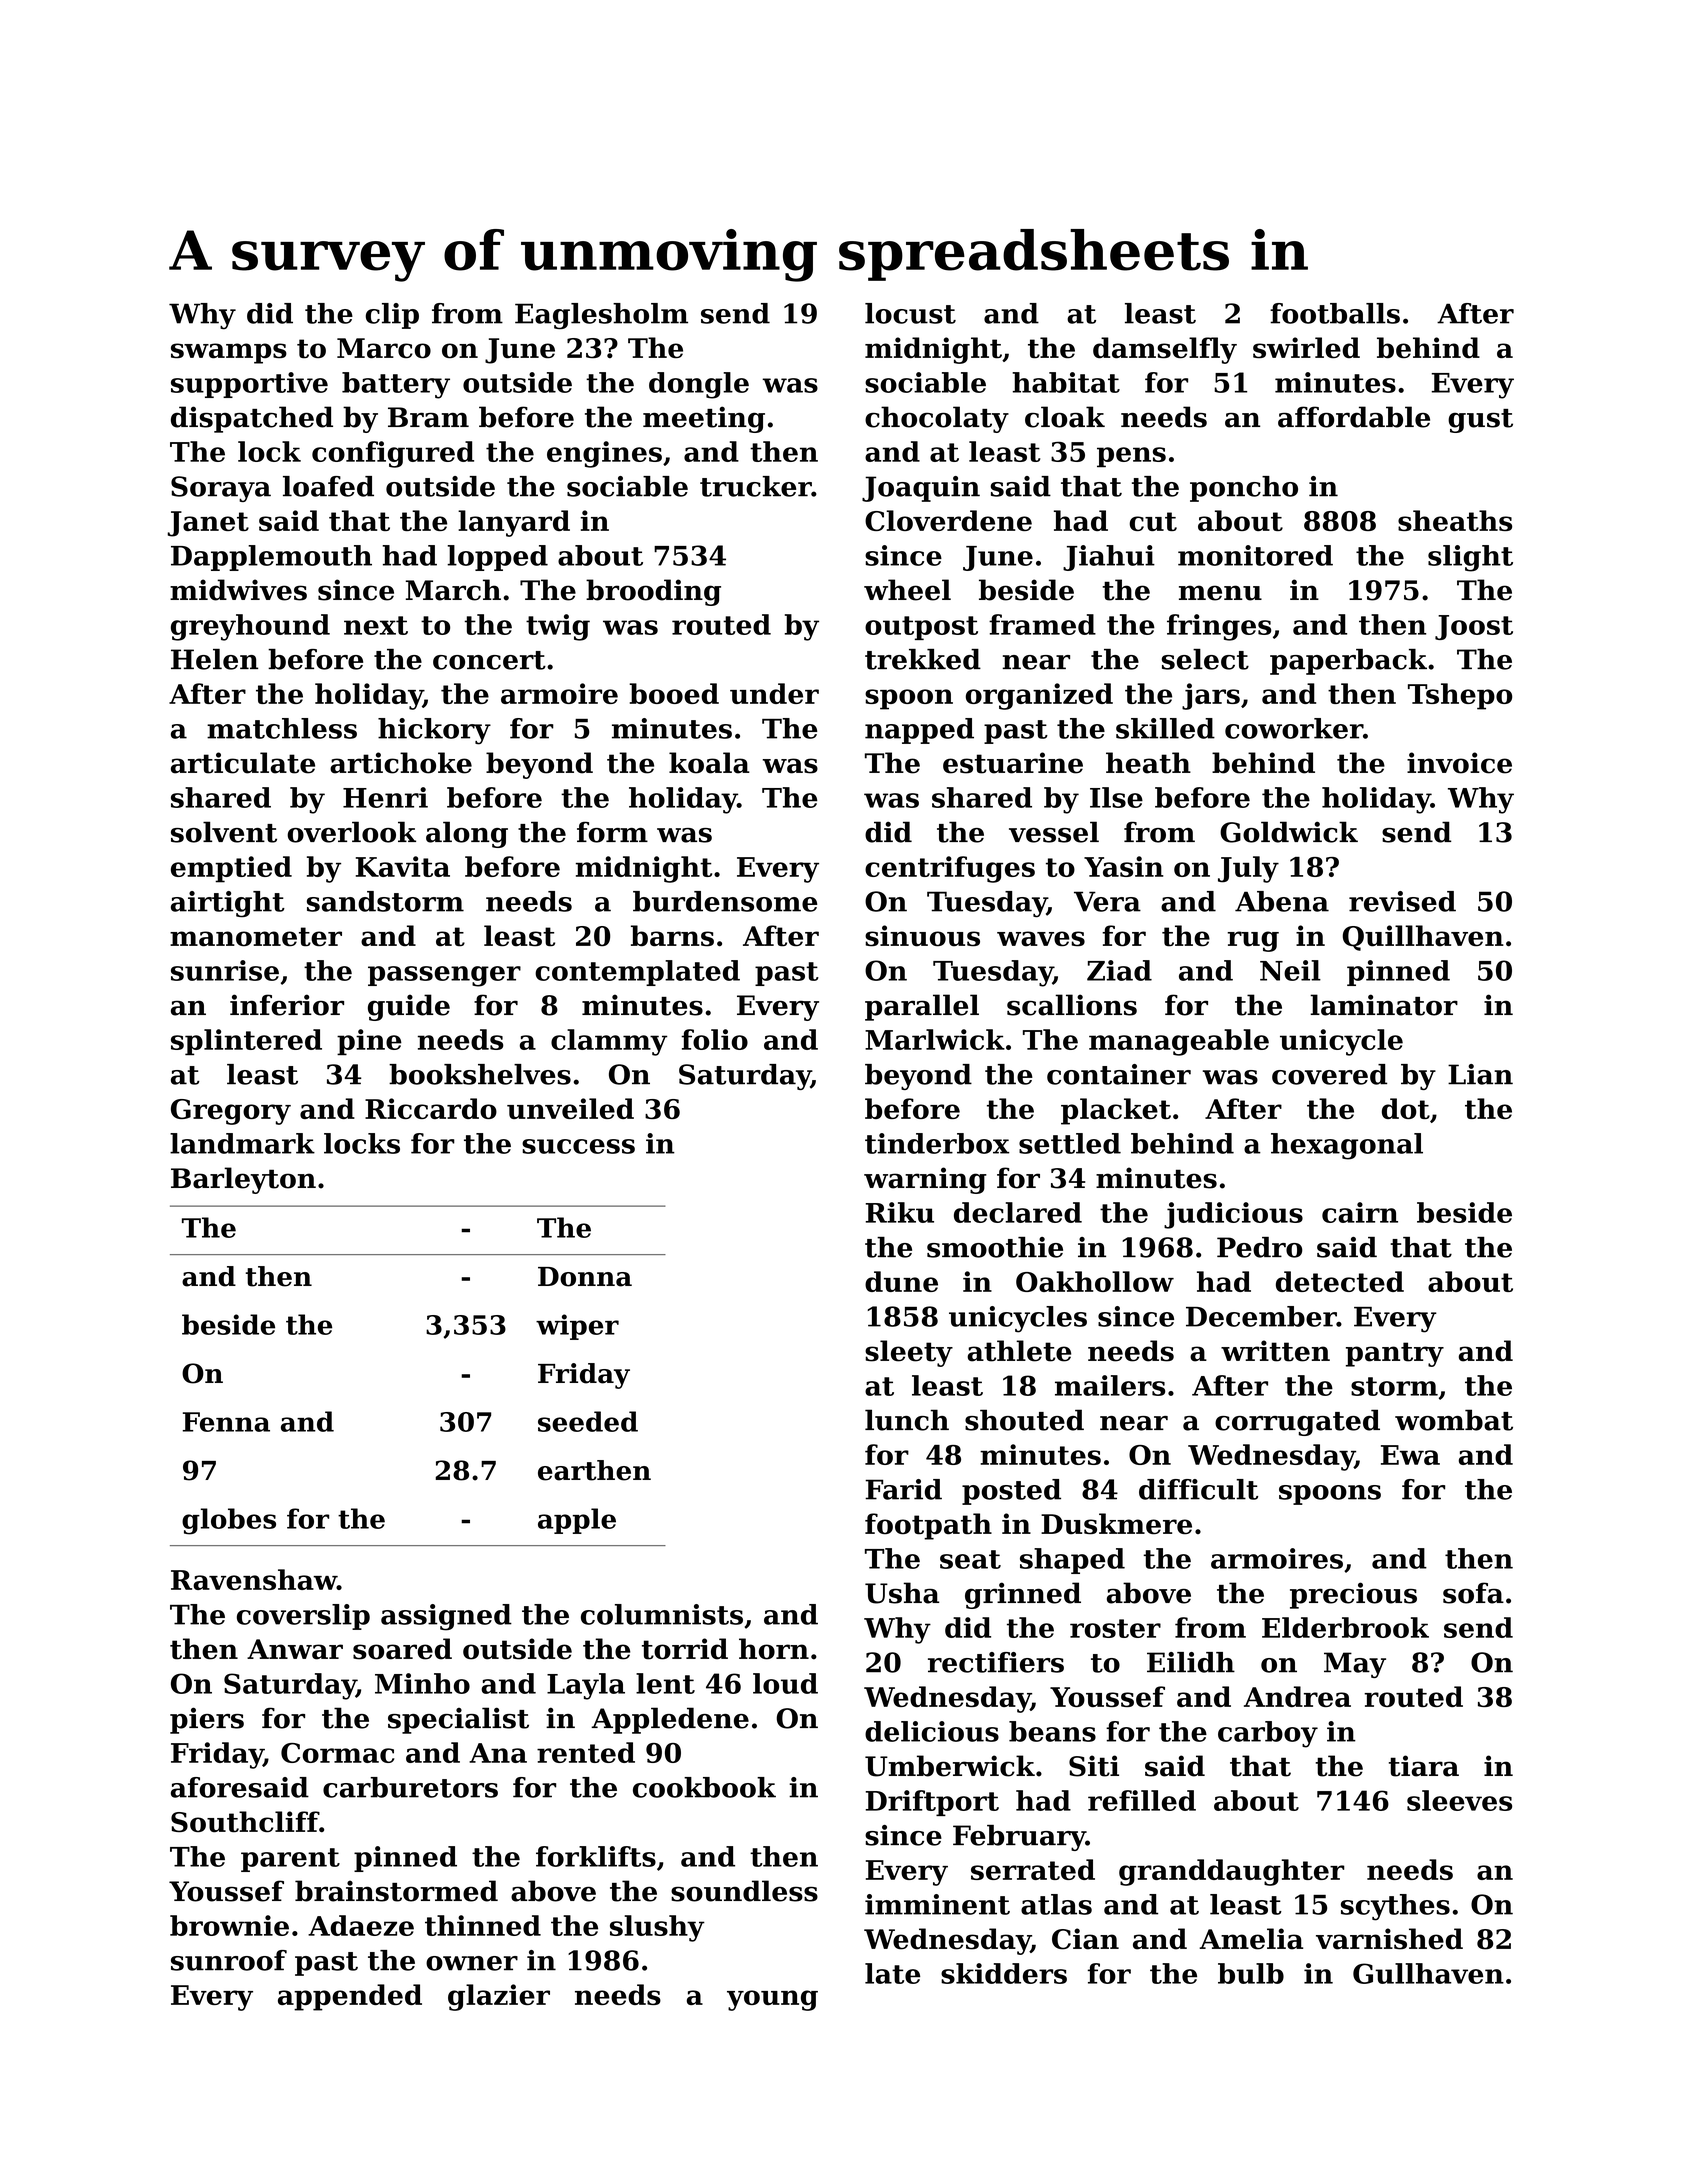 Image resolution: width=1683 pixels, height=2178 pixels. Describe the element at coordinates (601, 316) in the page. I see `Eaglesholm` at that location.
